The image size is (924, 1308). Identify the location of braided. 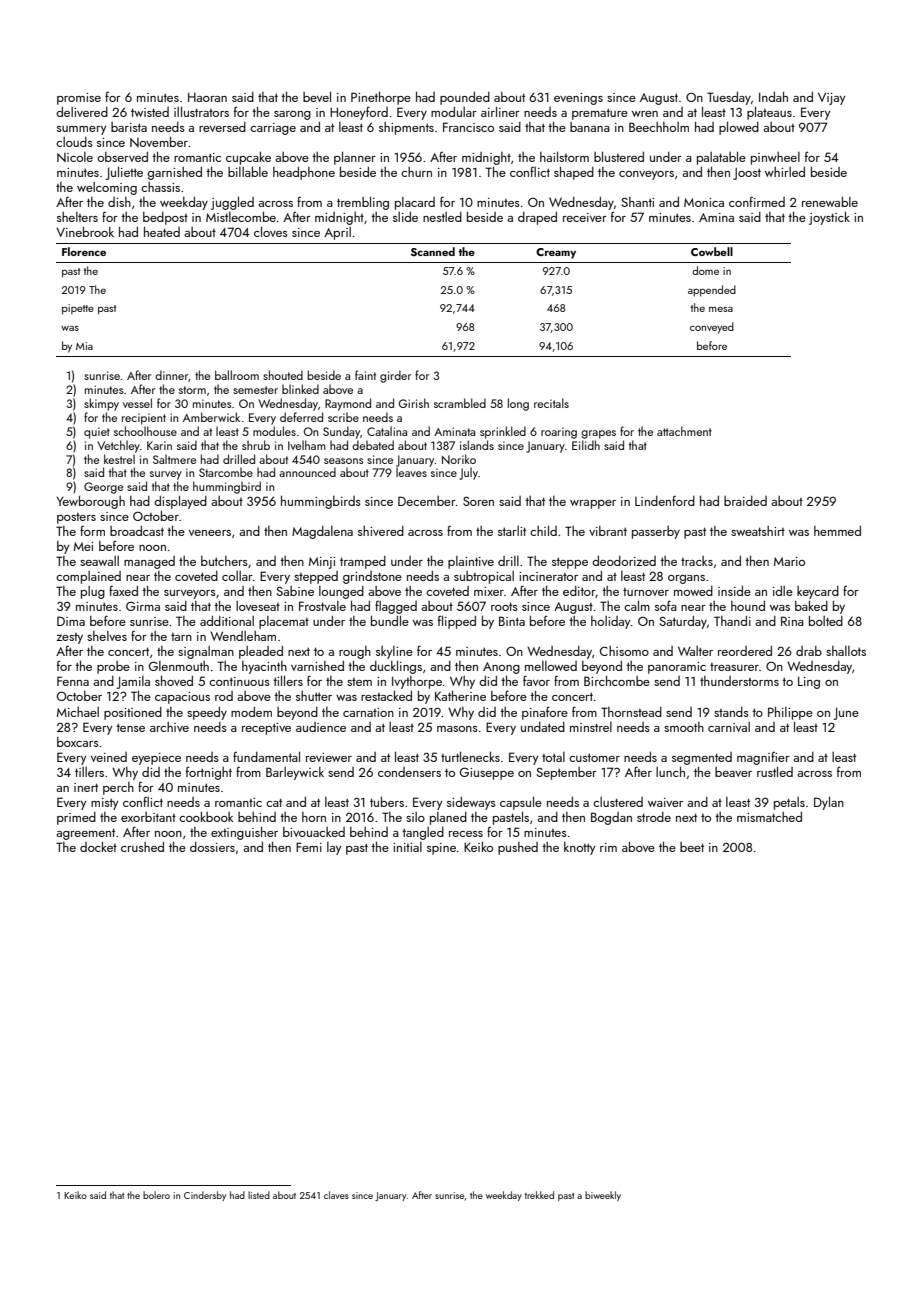
(745, 501).
